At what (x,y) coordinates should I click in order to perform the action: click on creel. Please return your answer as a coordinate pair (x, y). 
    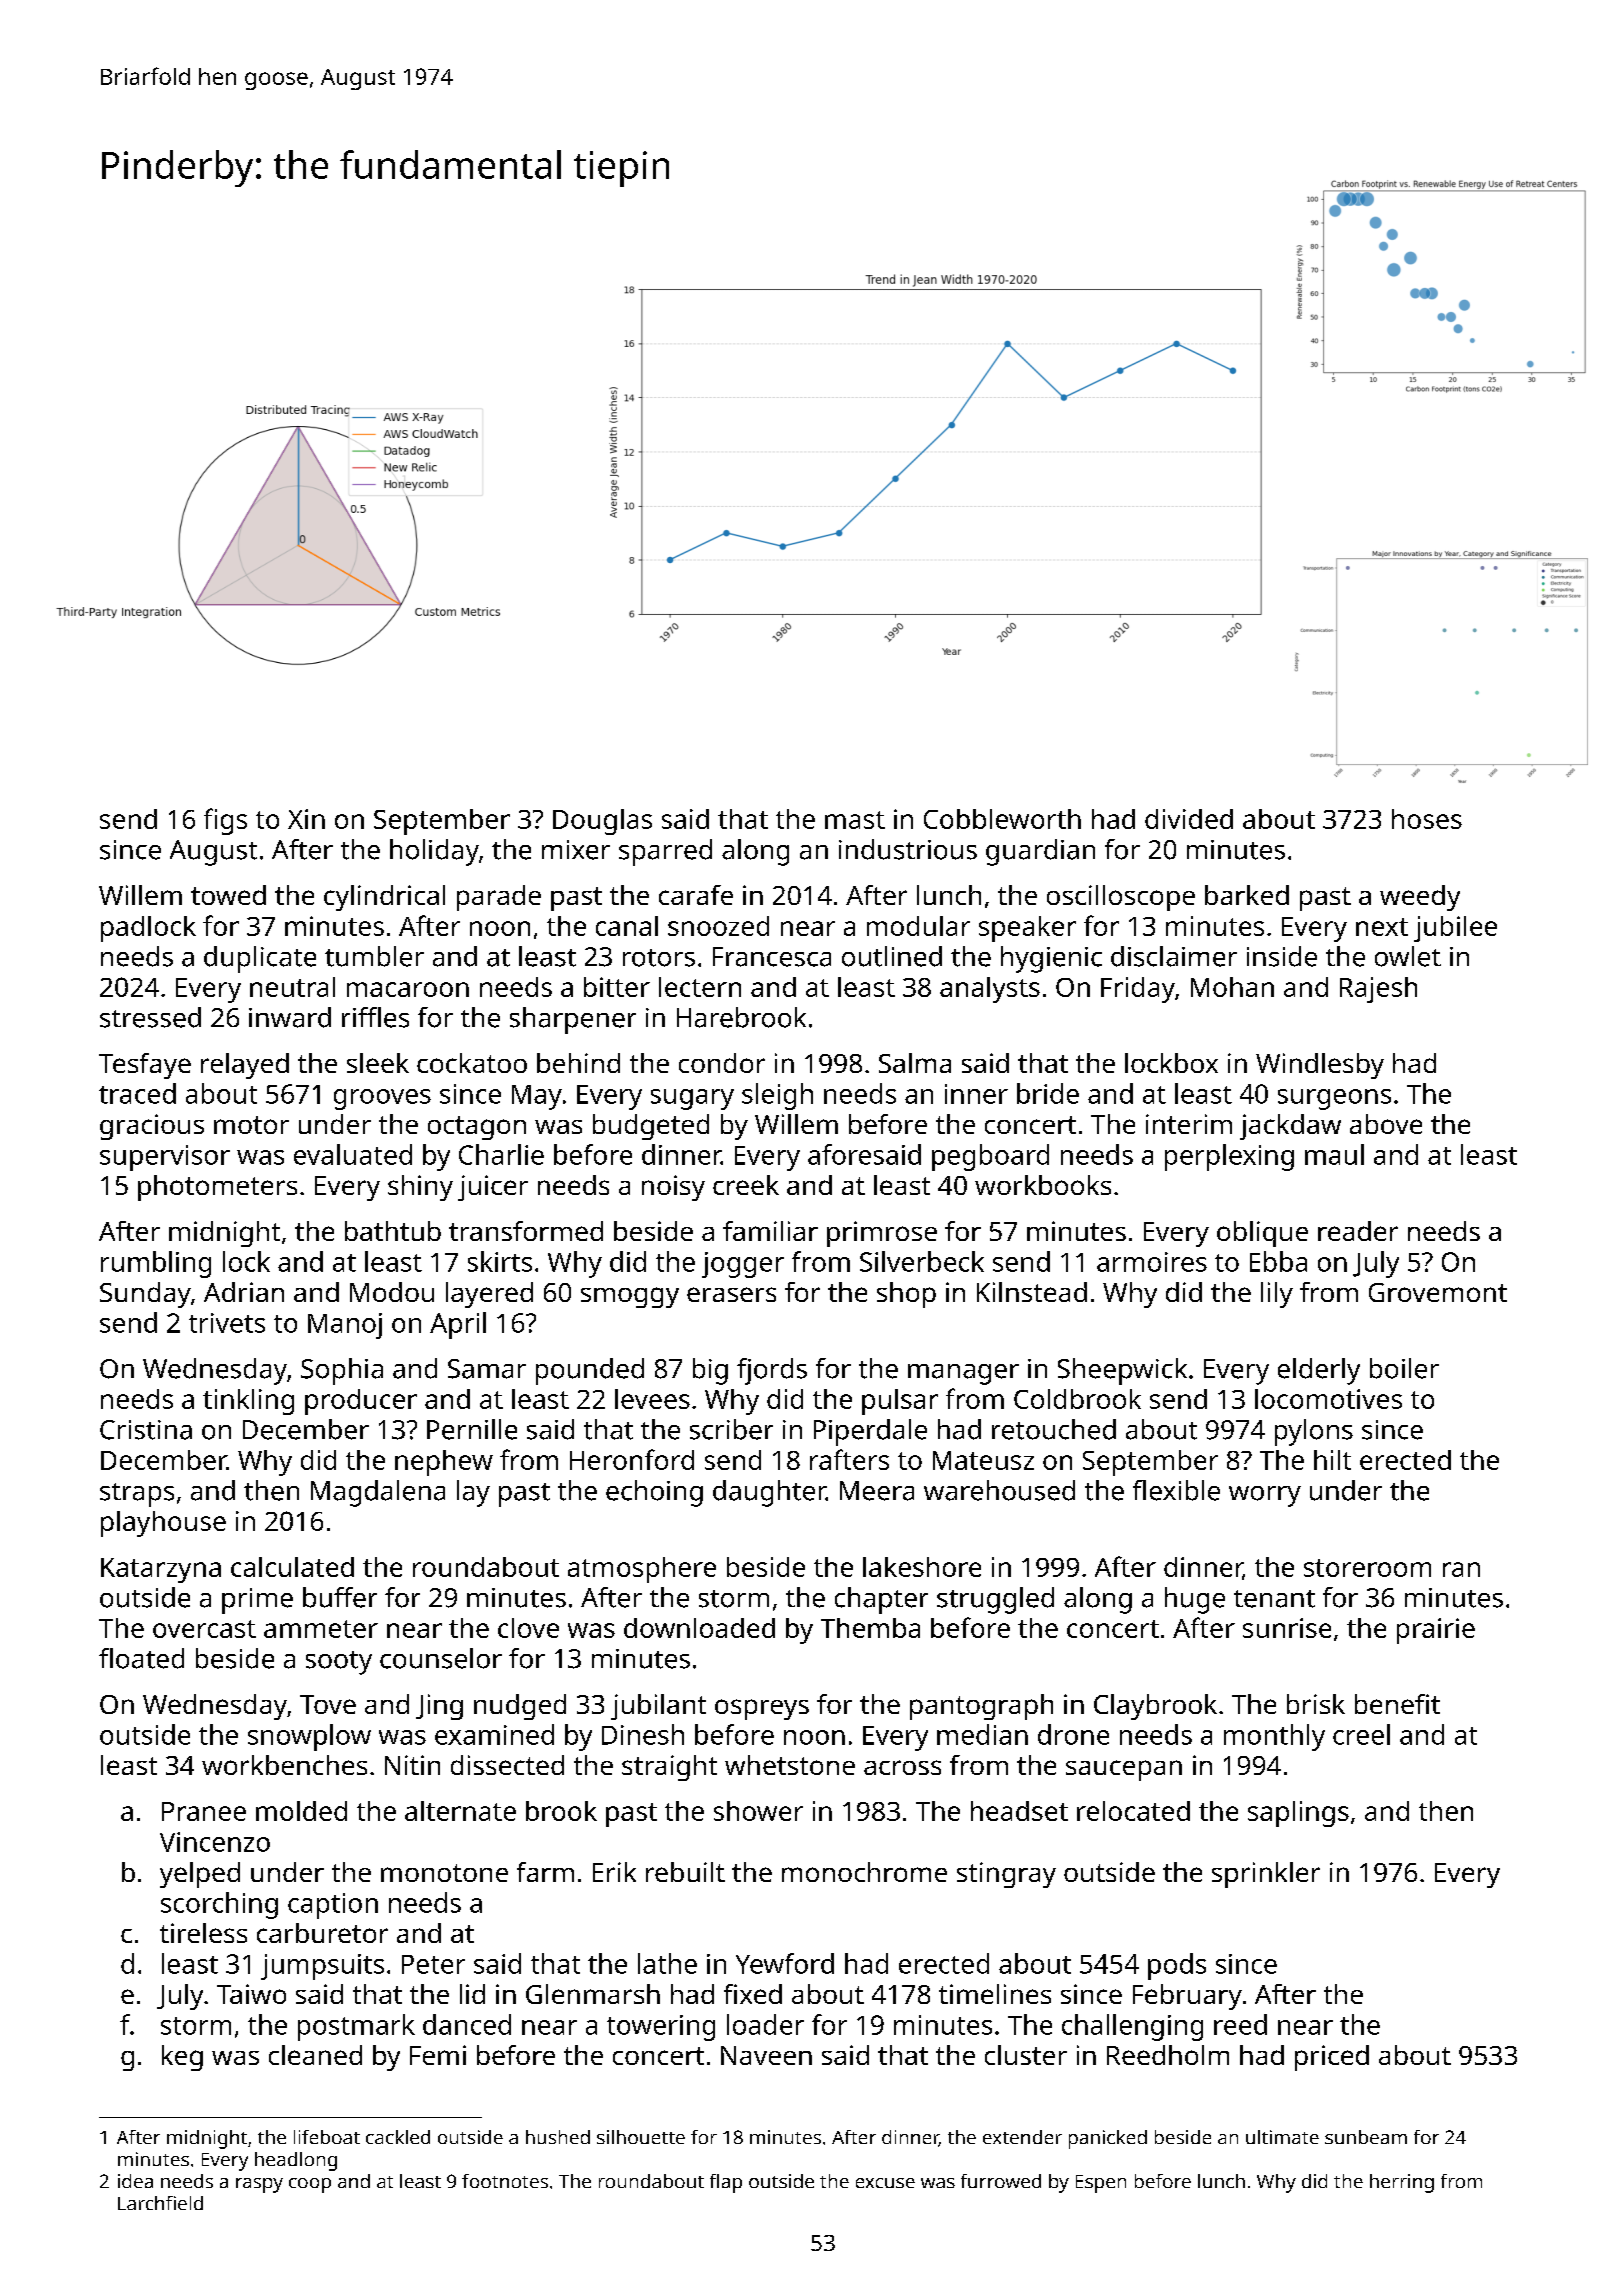
    Looking at the image, I should click on (1361, 1734).
